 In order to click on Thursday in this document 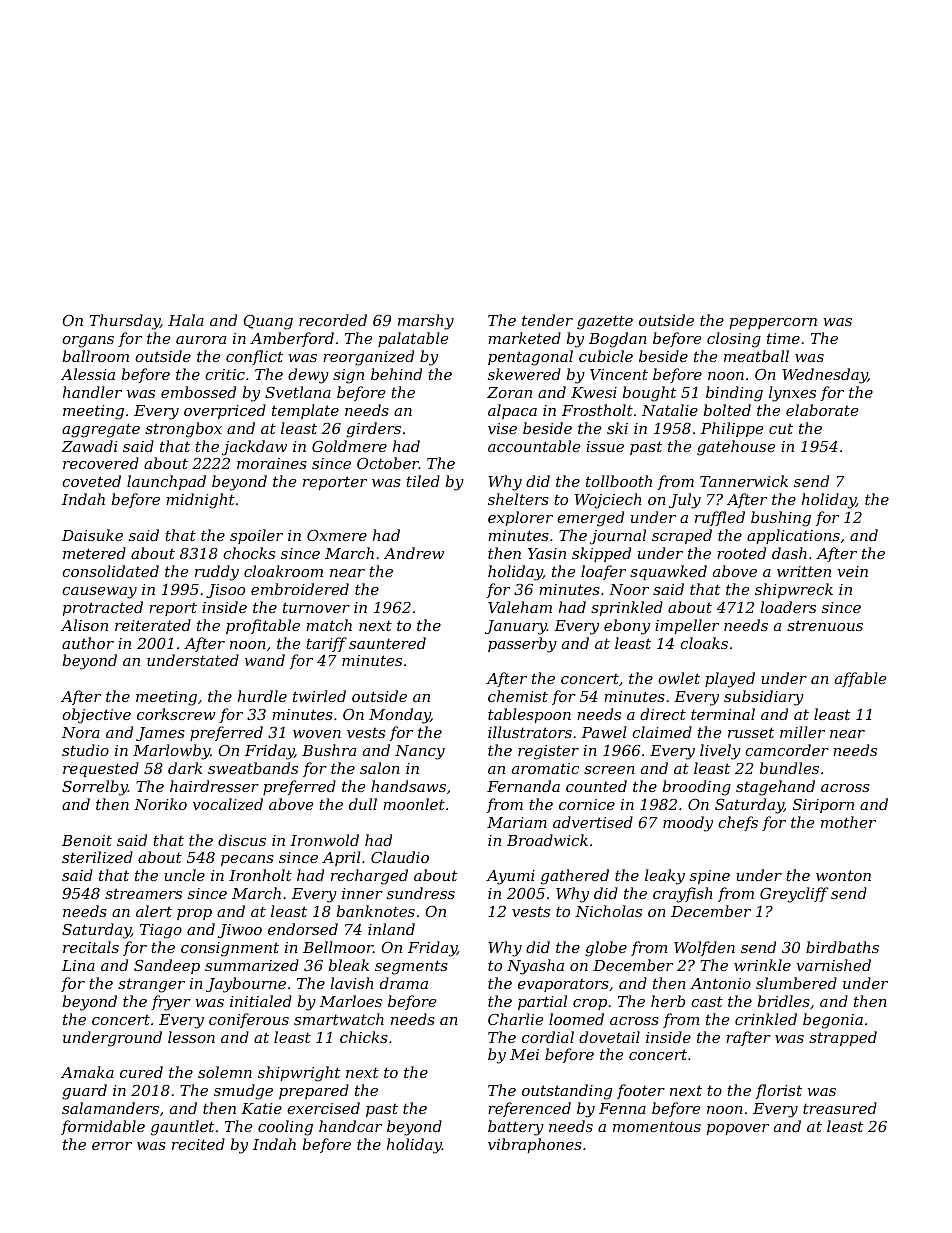, I will do `click(125, 322)`.
